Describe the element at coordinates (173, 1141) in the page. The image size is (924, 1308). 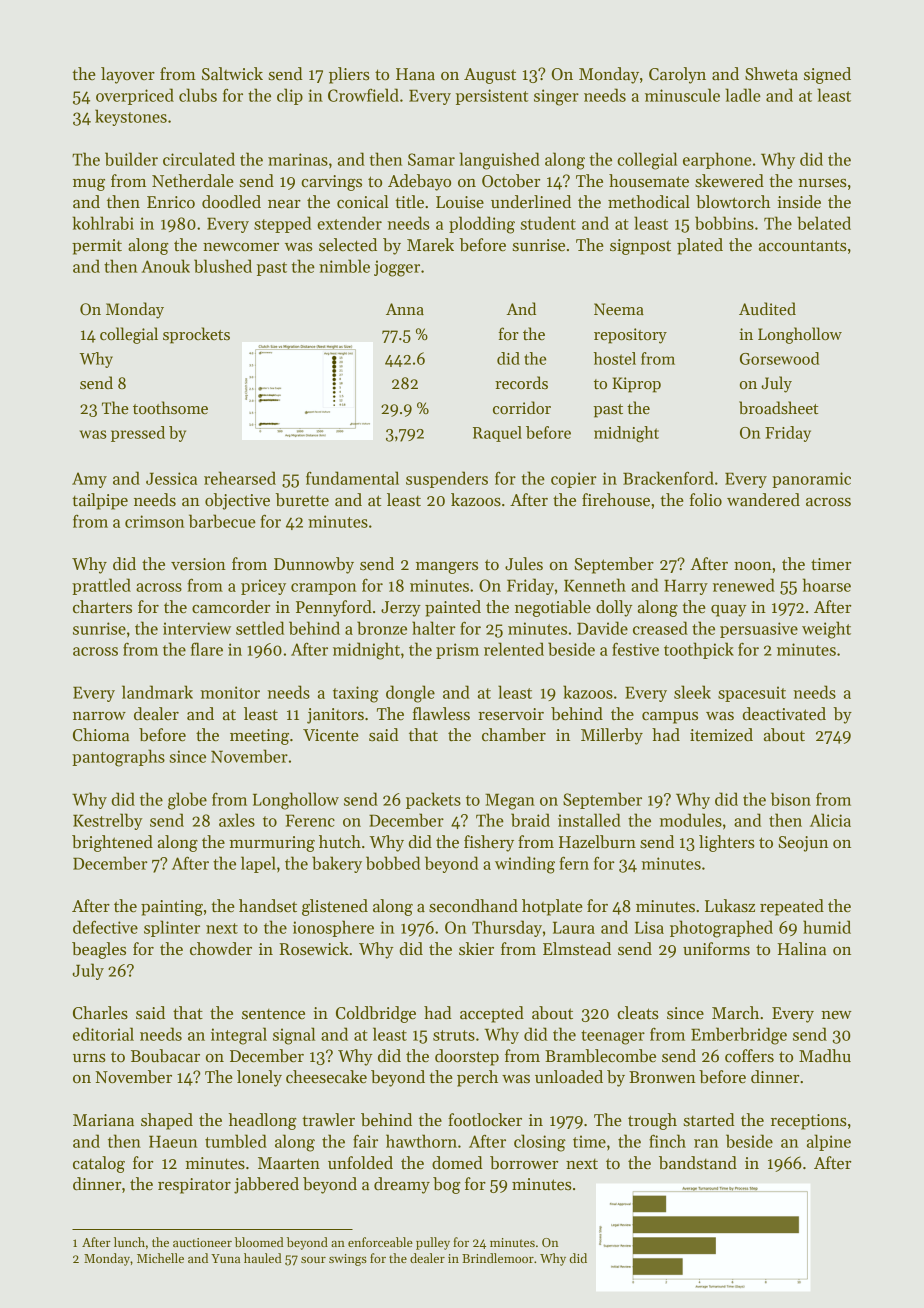
I see `Haeun` at that location.
